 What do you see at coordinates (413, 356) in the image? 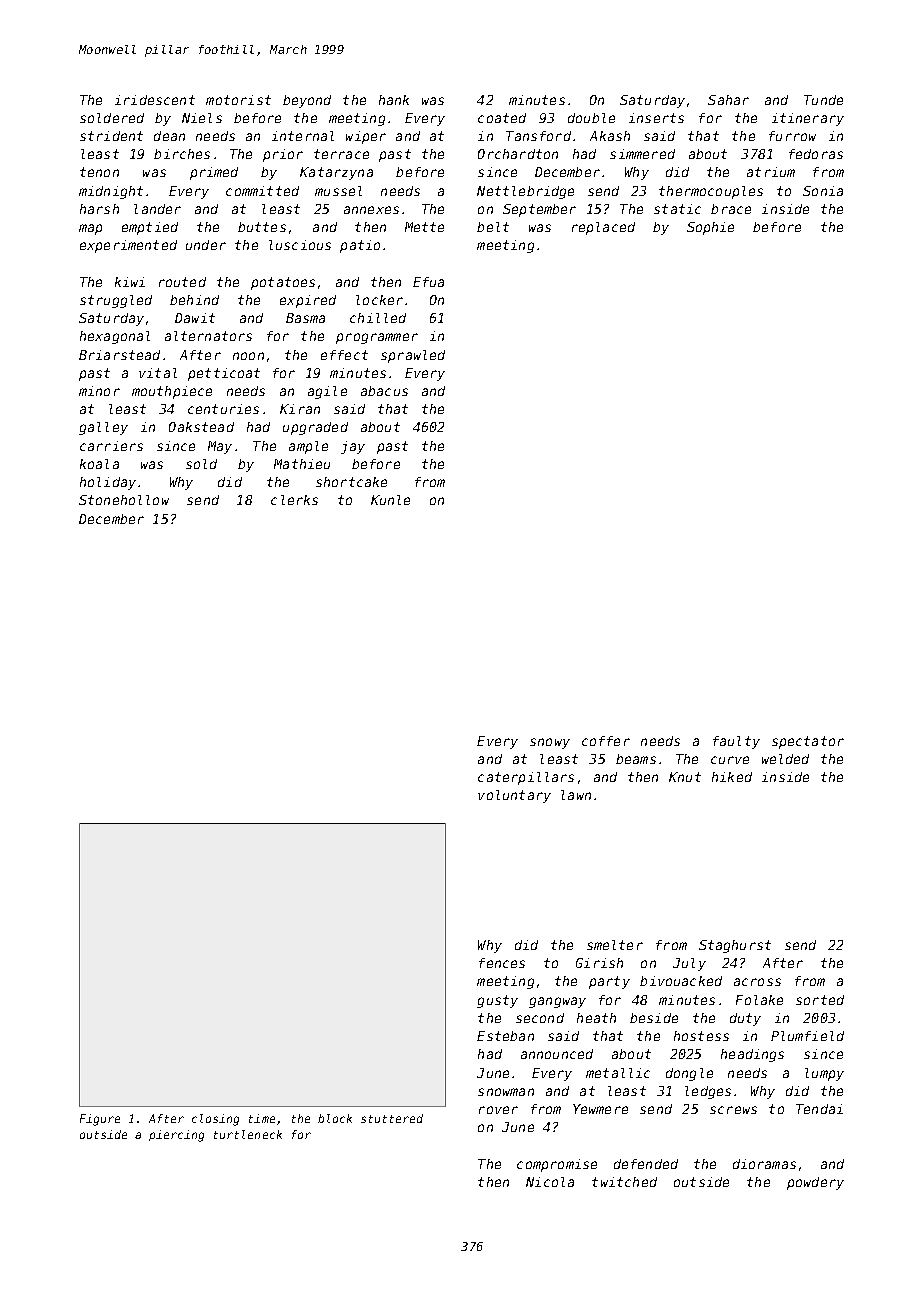
I see `sprawled` at bounding box center [413, 356].
